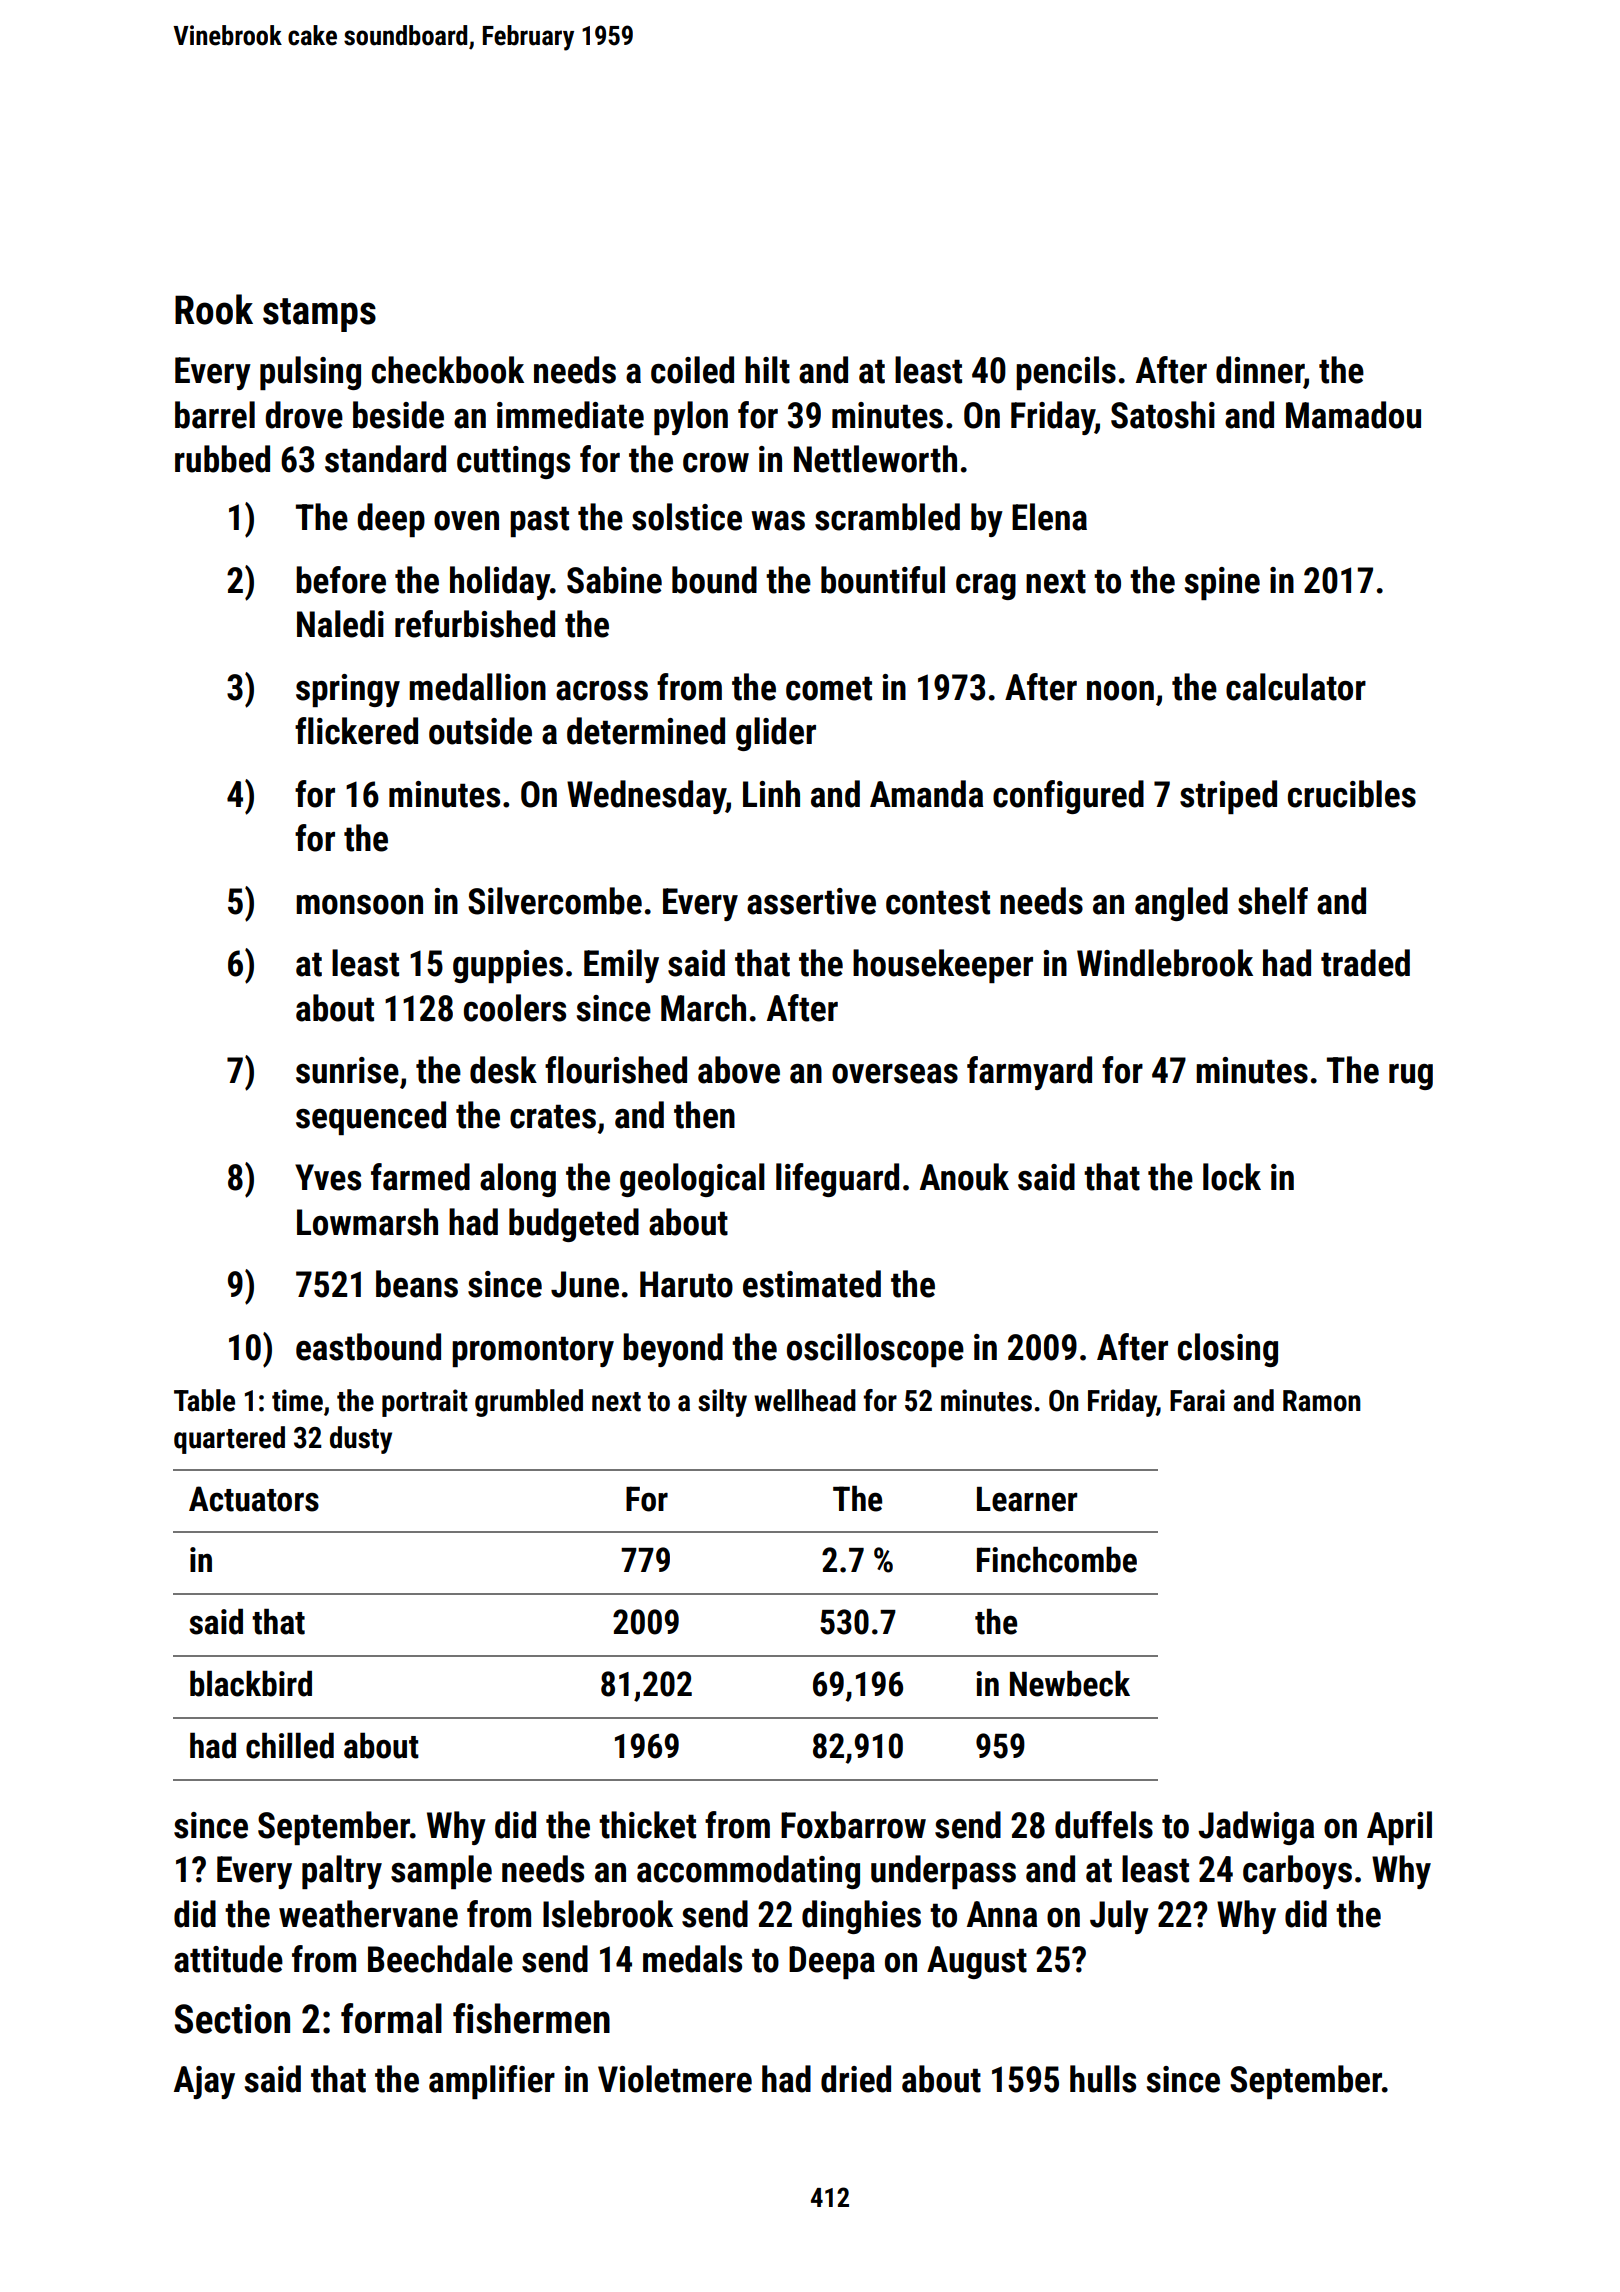 This image has height=2292, width=1620. Describe the element at coordinates (647, 1825) in the image. I see `thicket` at that location.
